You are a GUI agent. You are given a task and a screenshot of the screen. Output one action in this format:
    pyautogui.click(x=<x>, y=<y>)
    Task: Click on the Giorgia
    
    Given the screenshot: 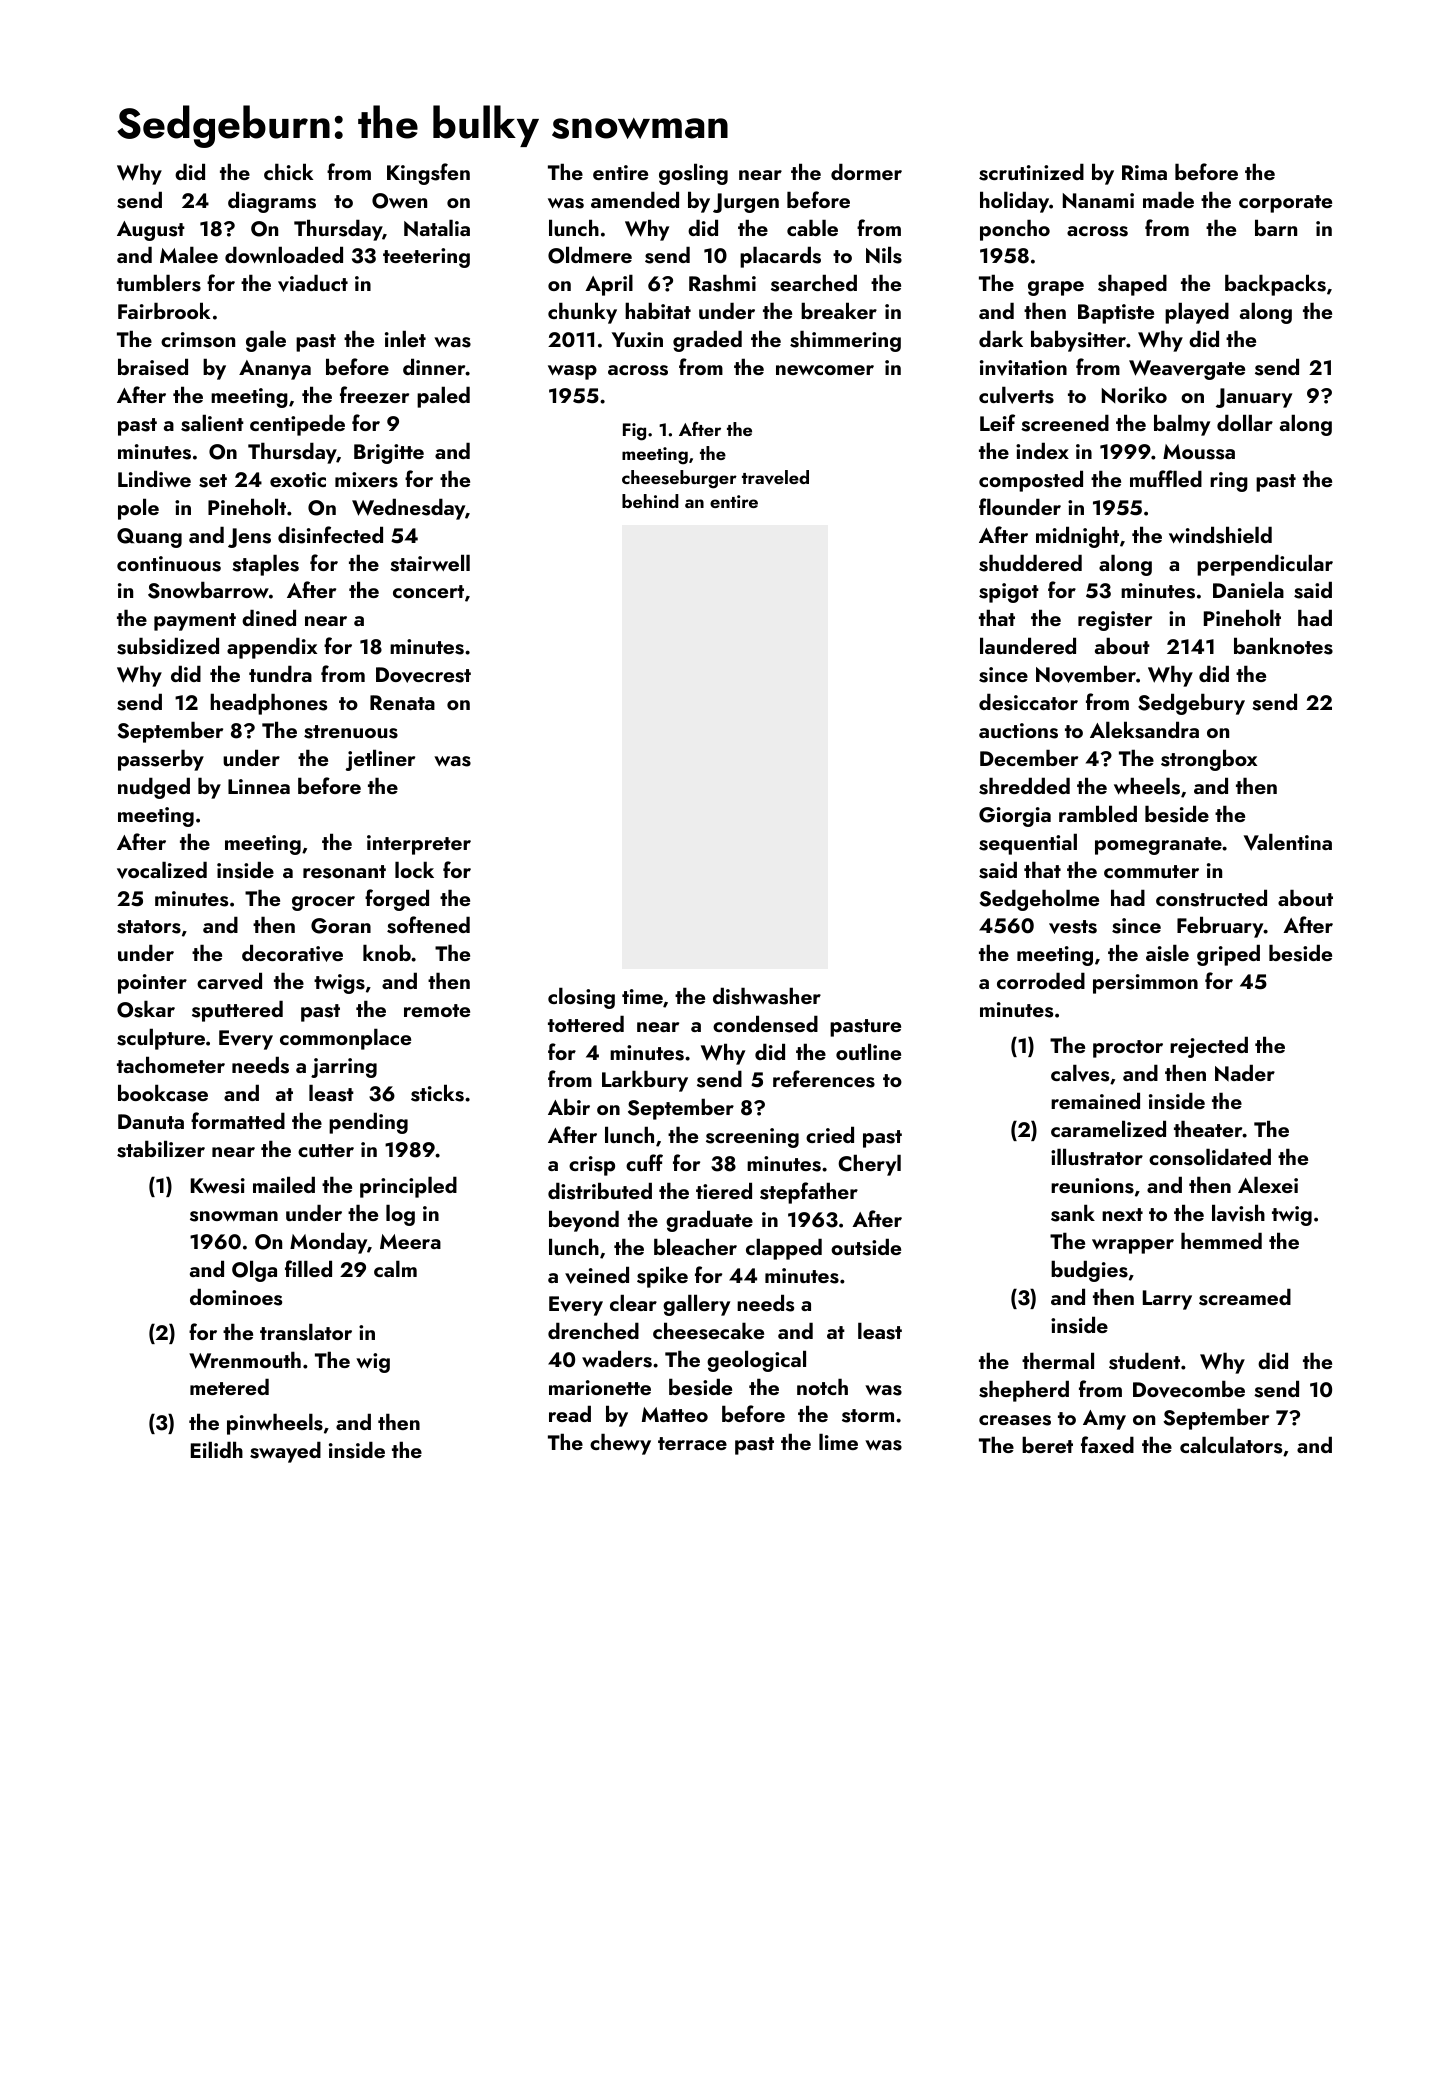 What is the action you would take?
    pyautogui.click(x=1015, y=817)
